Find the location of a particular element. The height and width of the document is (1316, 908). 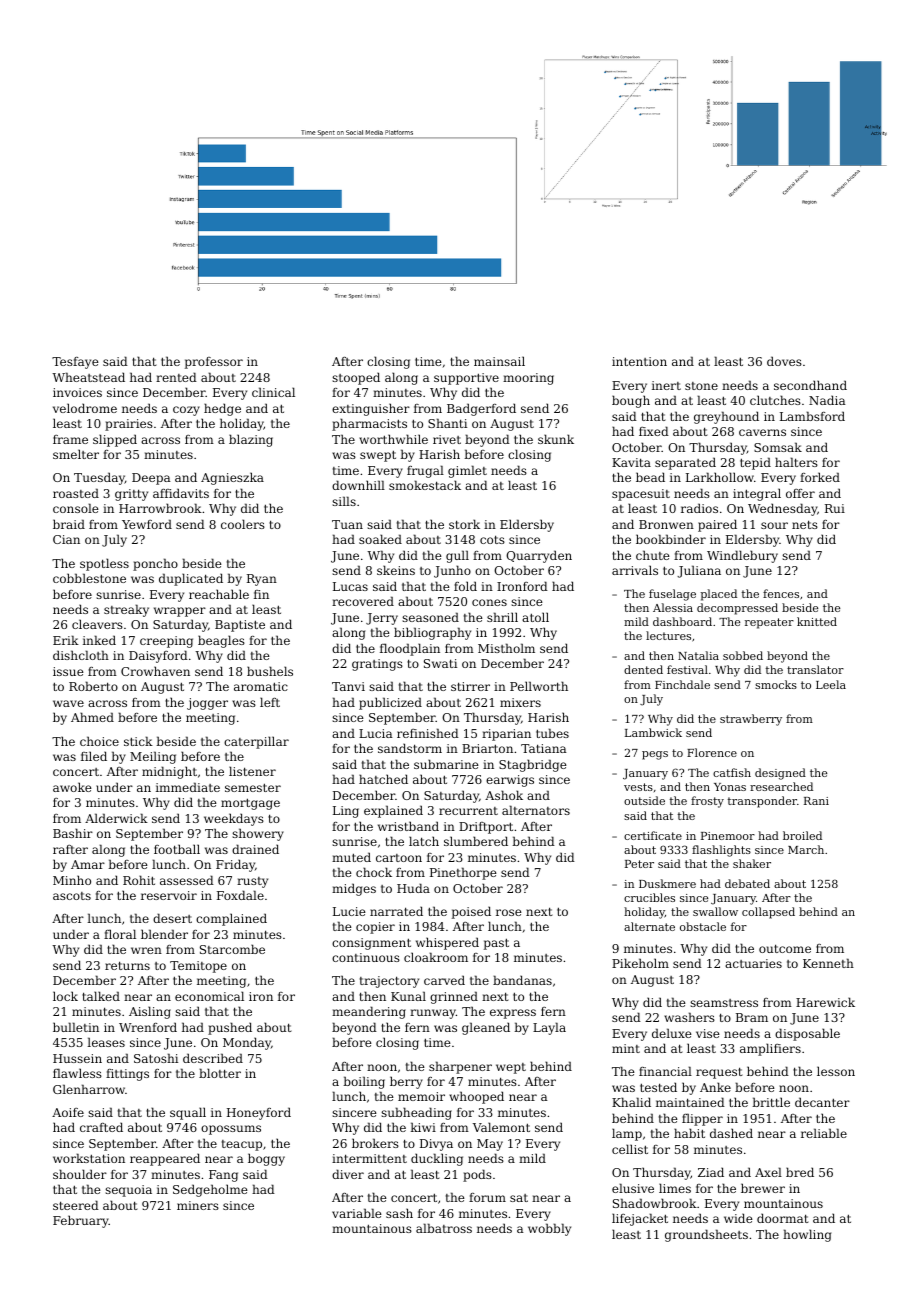

intention is located at coordinates (639, 361).
